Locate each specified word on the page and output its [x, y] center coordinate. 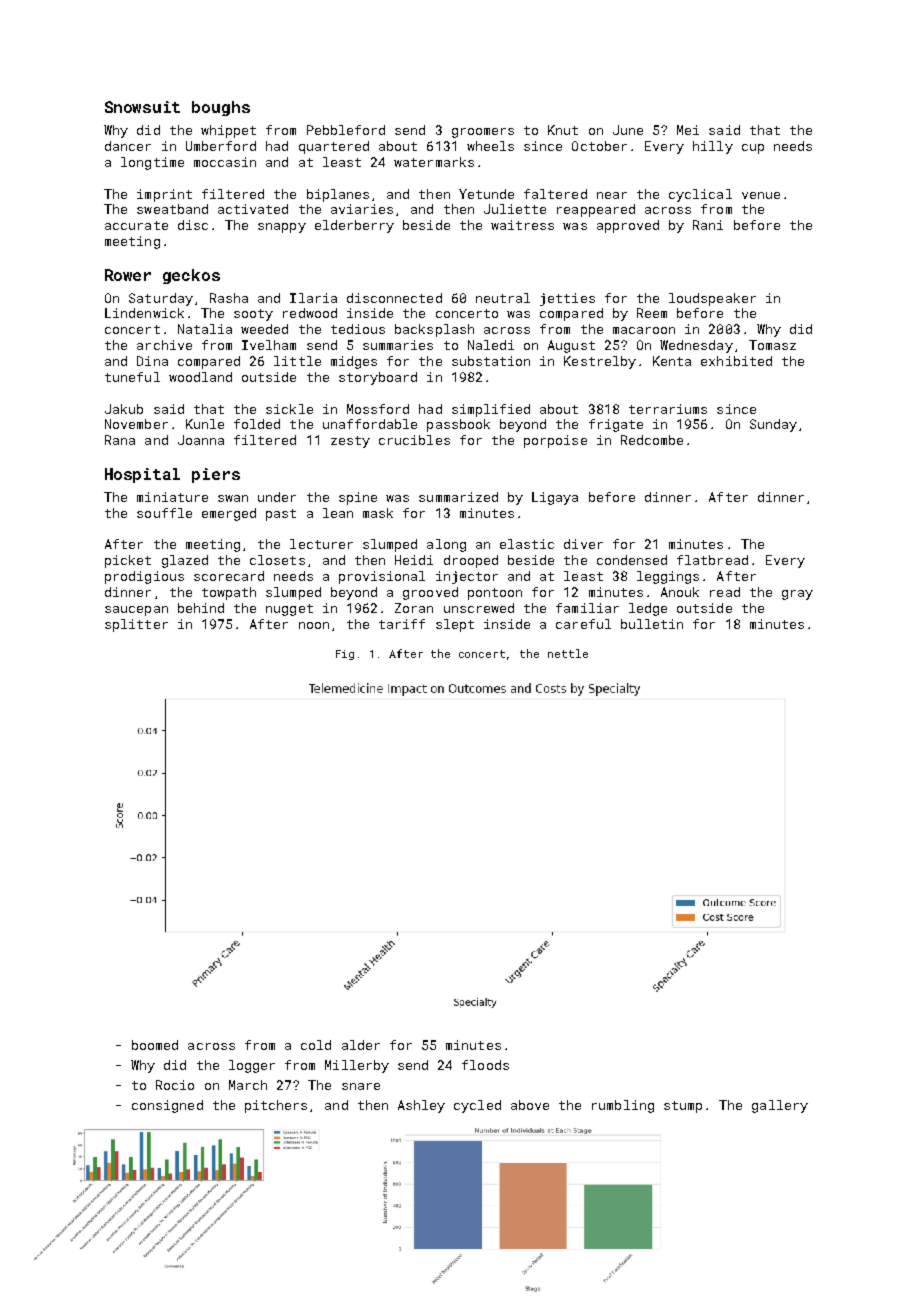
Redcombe [652, 440]
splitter [136, 625]
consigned [167, 1106]
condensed [632, 560]
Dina [152, 361]
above [530, 1105]
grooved [430, 593]
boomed [155, 1045]
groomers [483, 133]
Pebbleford [346, 130]
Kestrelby [600, 362]
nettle [568, 653]
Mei [688, 130]
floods [485, 1065]
